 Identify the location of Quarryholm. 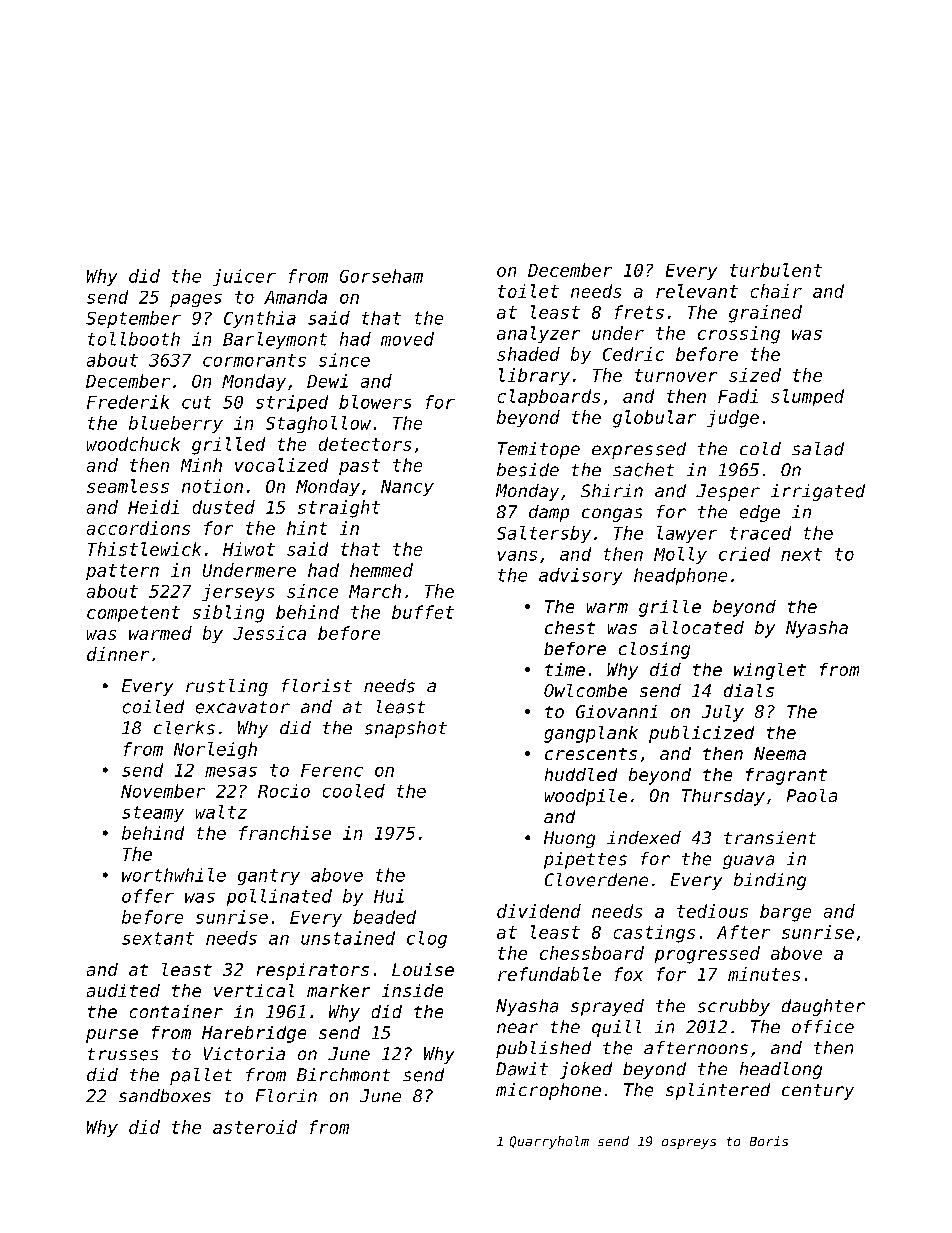
(549, 1142).
